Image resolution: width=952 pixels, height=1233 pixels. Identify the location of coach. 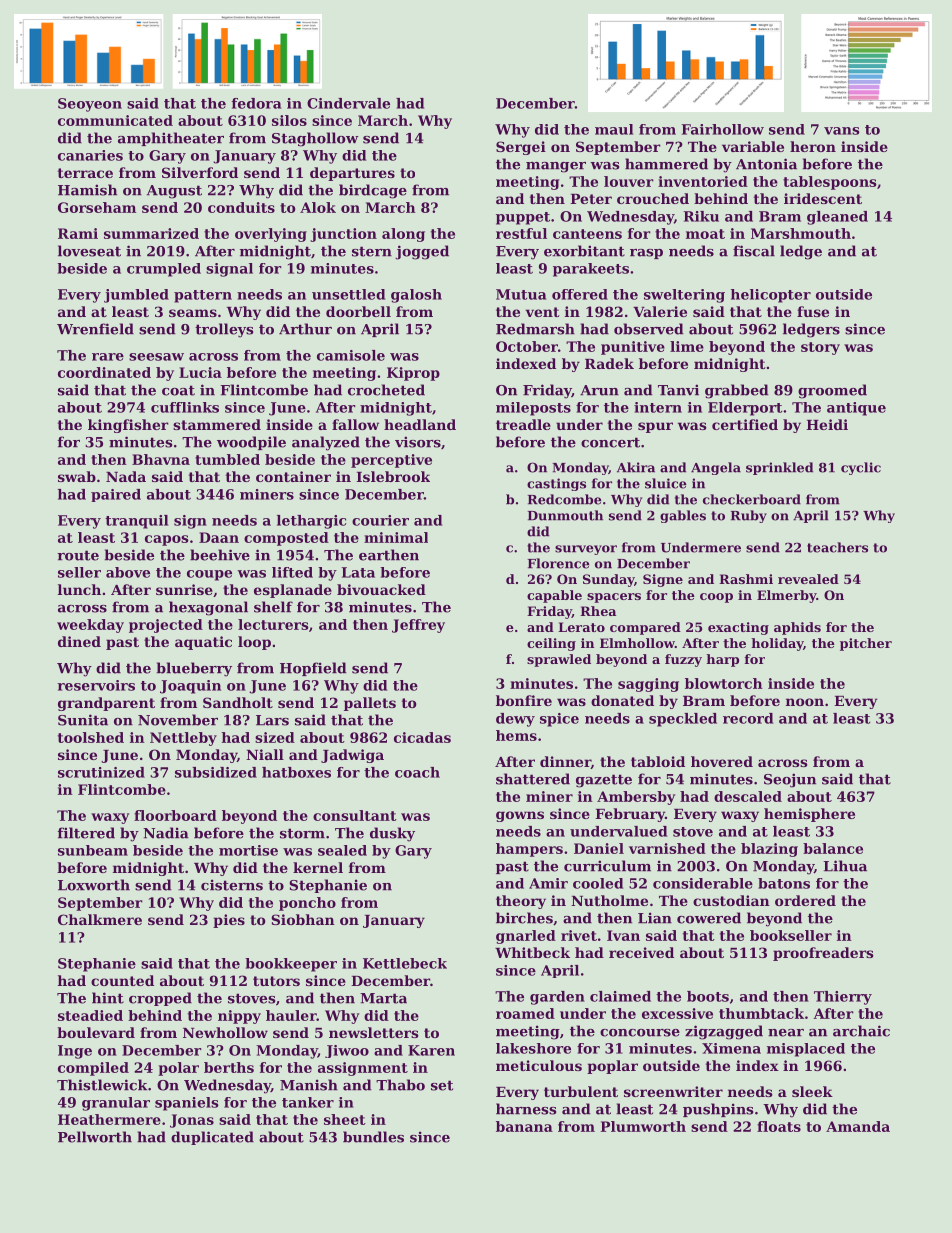
(417, 772).
